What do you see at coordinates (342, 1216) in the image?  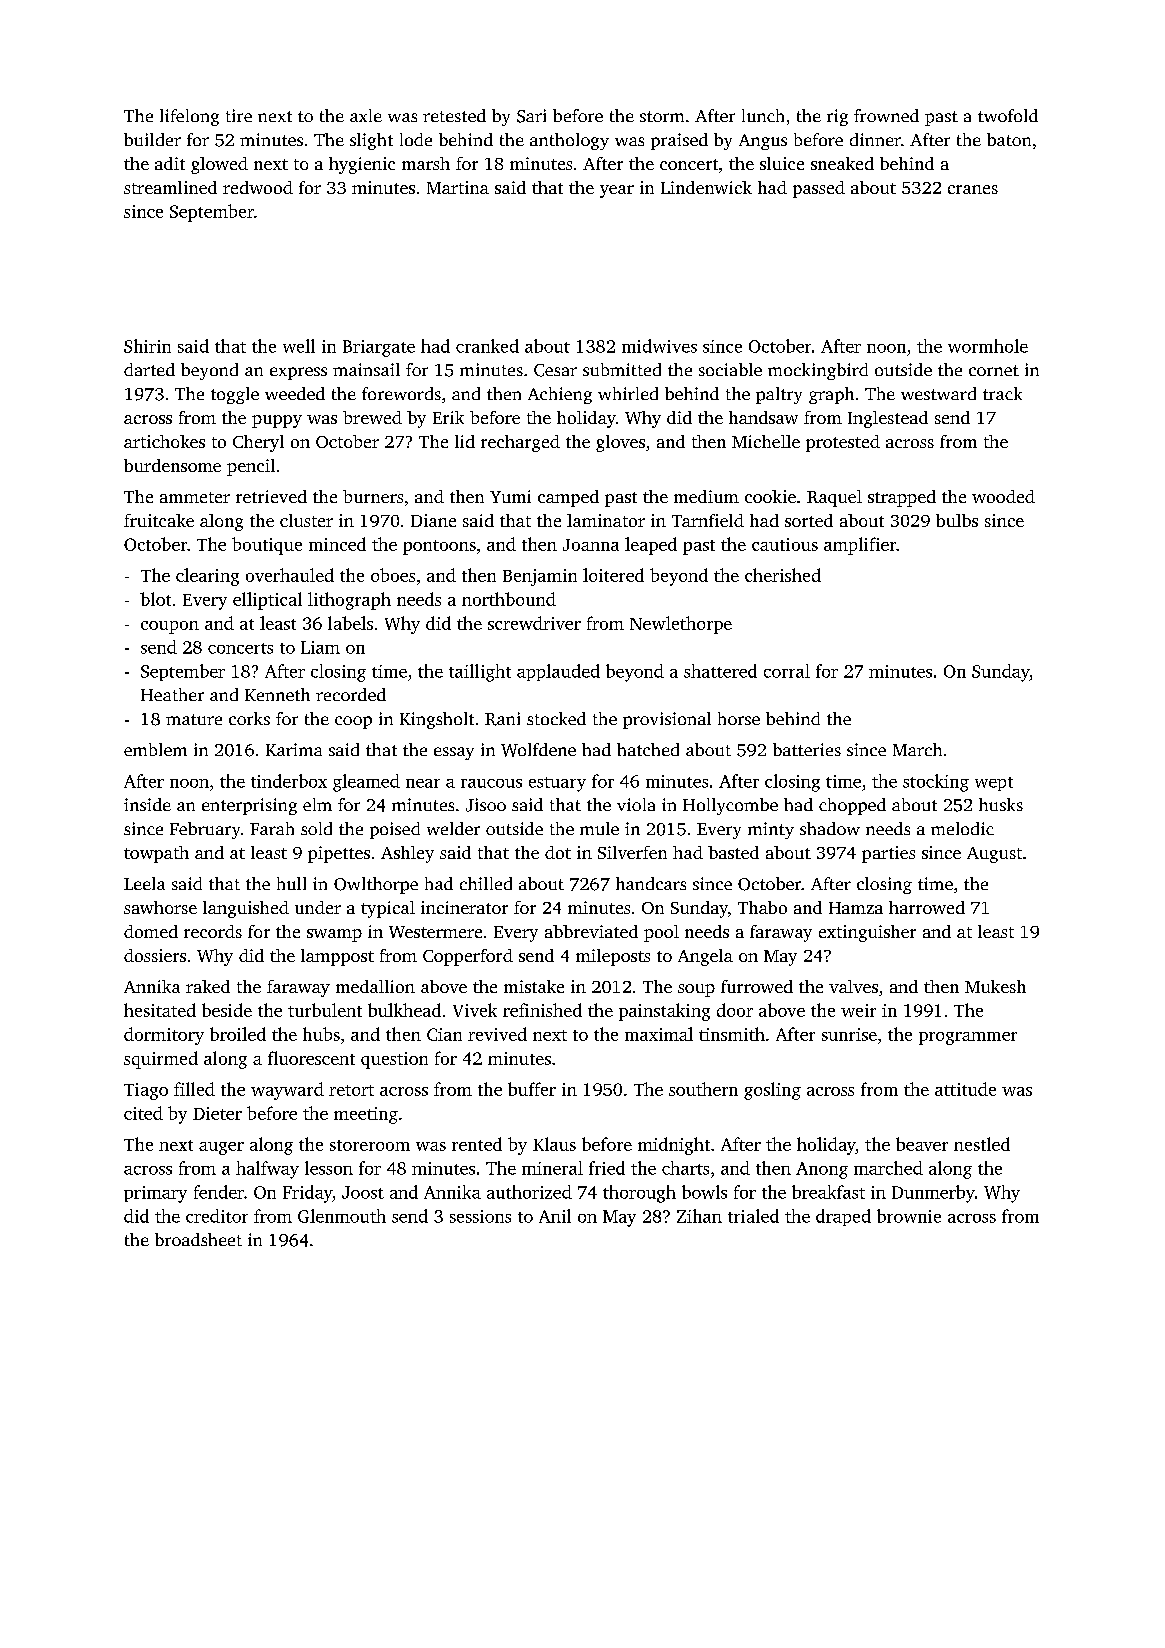 I see `Glenmouth` at bounding box center [342, 1216].
